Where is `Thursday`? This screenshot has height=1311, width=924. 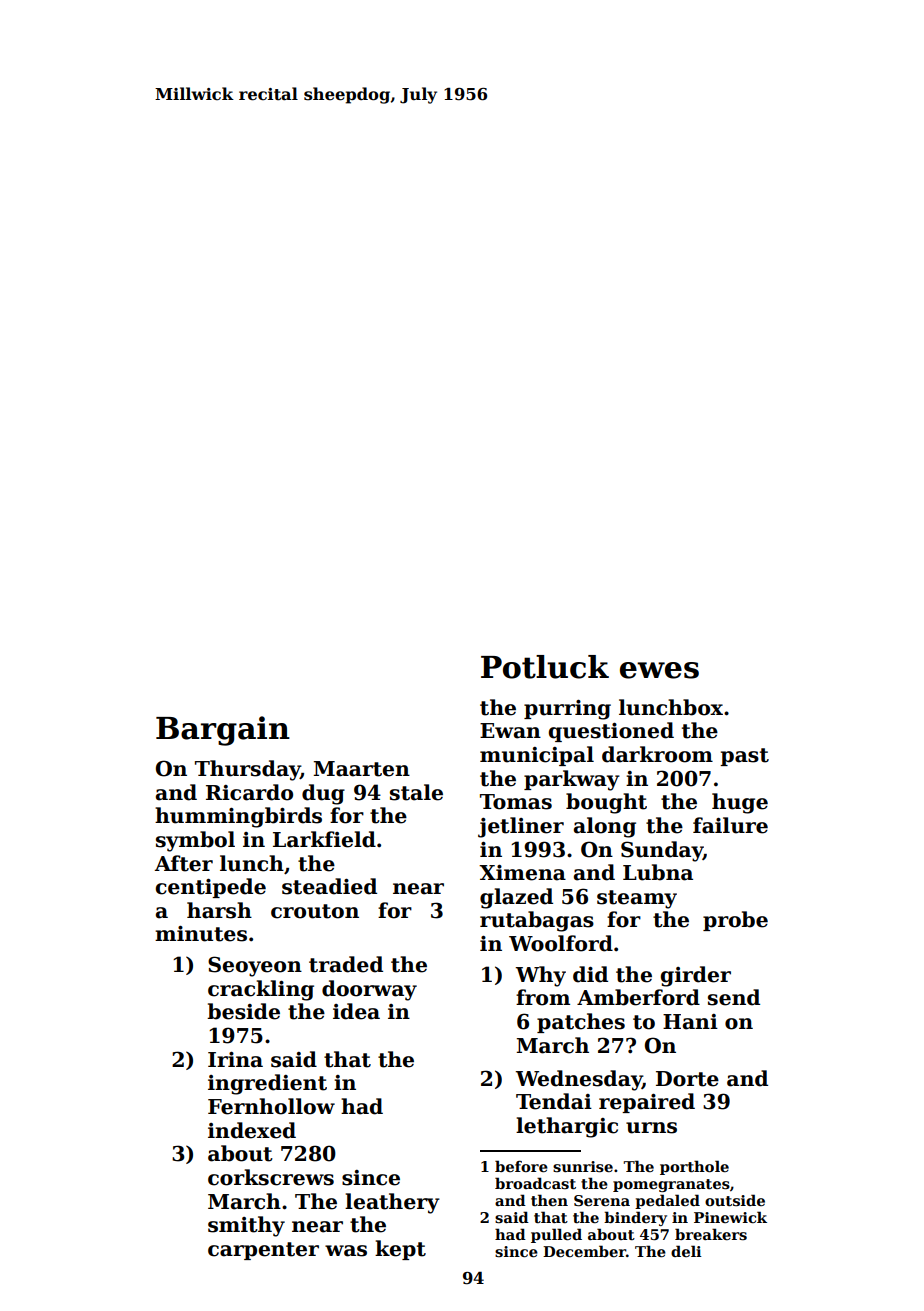
Thursday is located at coordinates (247, 770).
